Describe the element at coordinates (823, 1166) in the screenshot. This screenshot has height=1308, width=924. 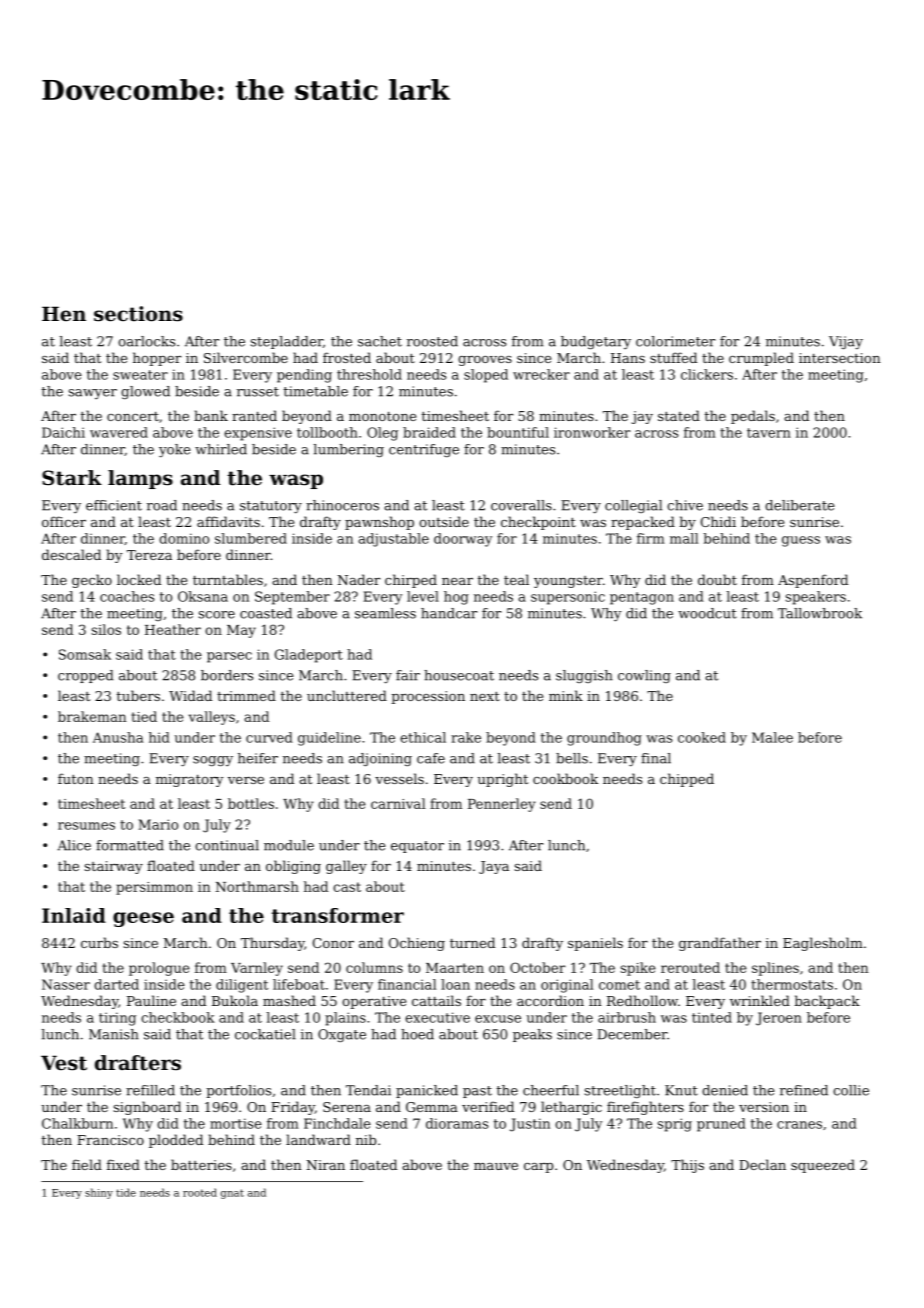
I see `squeezed` at that location.
